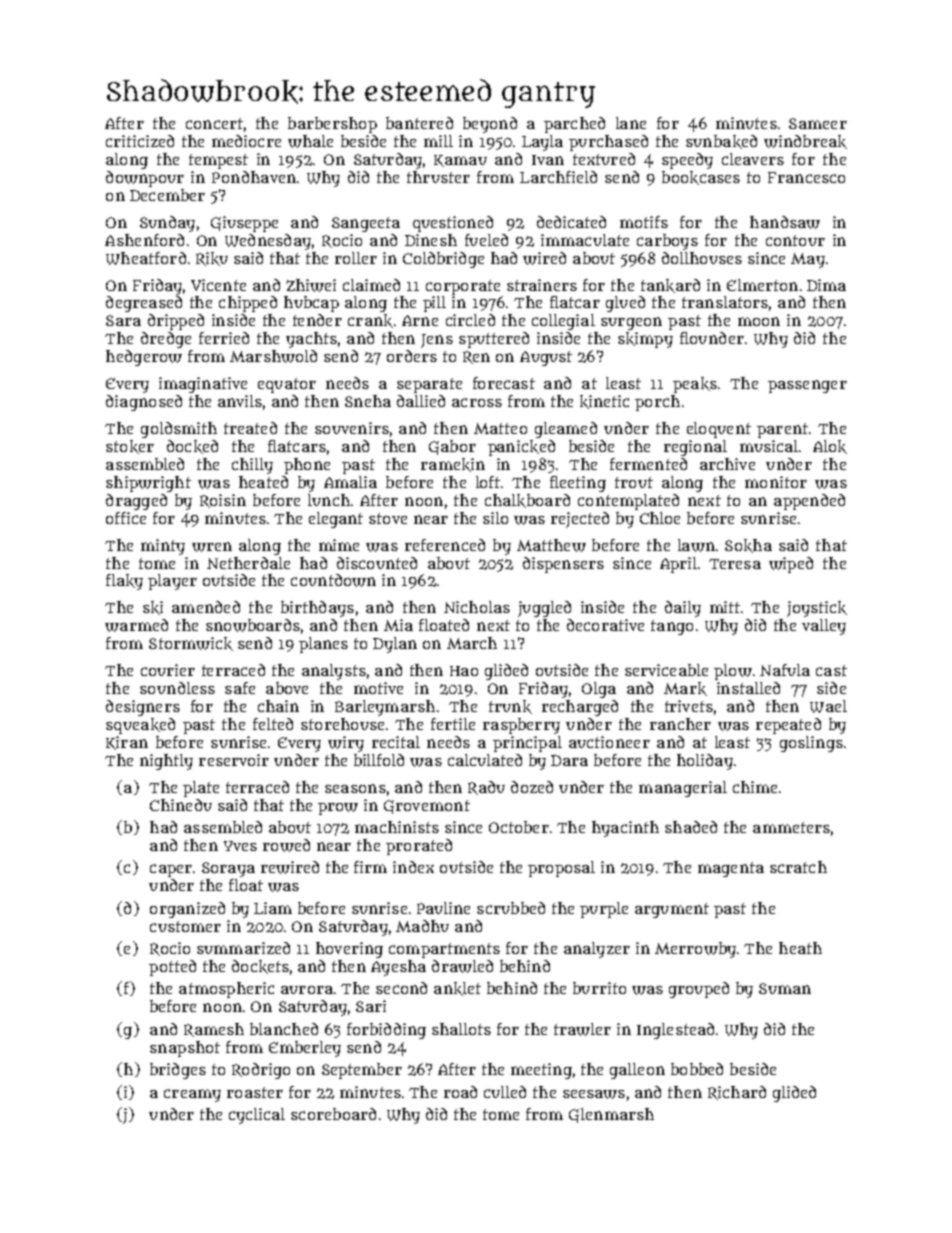  I want to click on Matthew, so click(551, 545).
